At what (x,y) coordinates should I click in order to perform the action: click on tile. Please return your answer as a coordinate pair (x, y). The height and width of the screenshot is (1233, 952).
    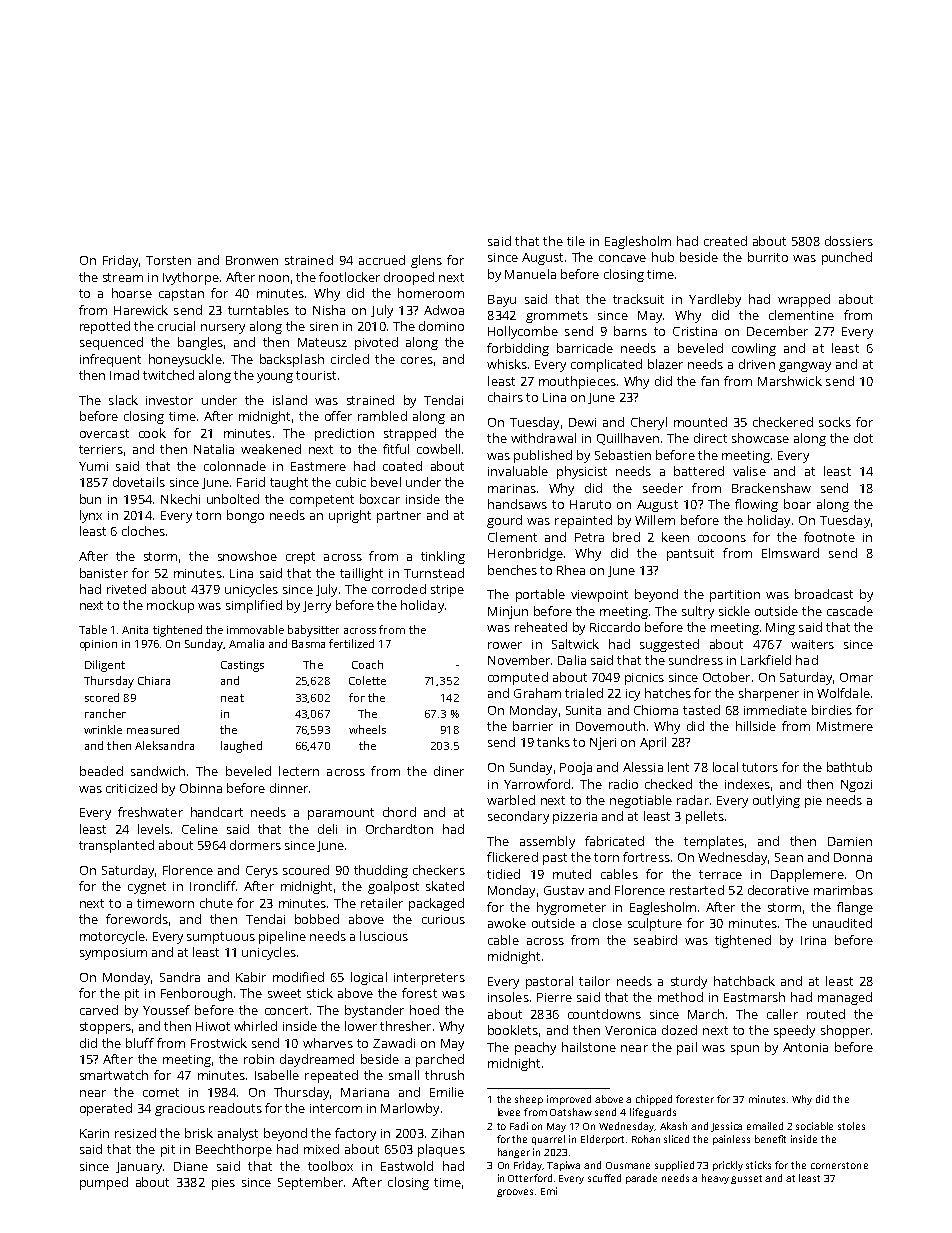
    Looking at the image, I should click on (576, 241).
